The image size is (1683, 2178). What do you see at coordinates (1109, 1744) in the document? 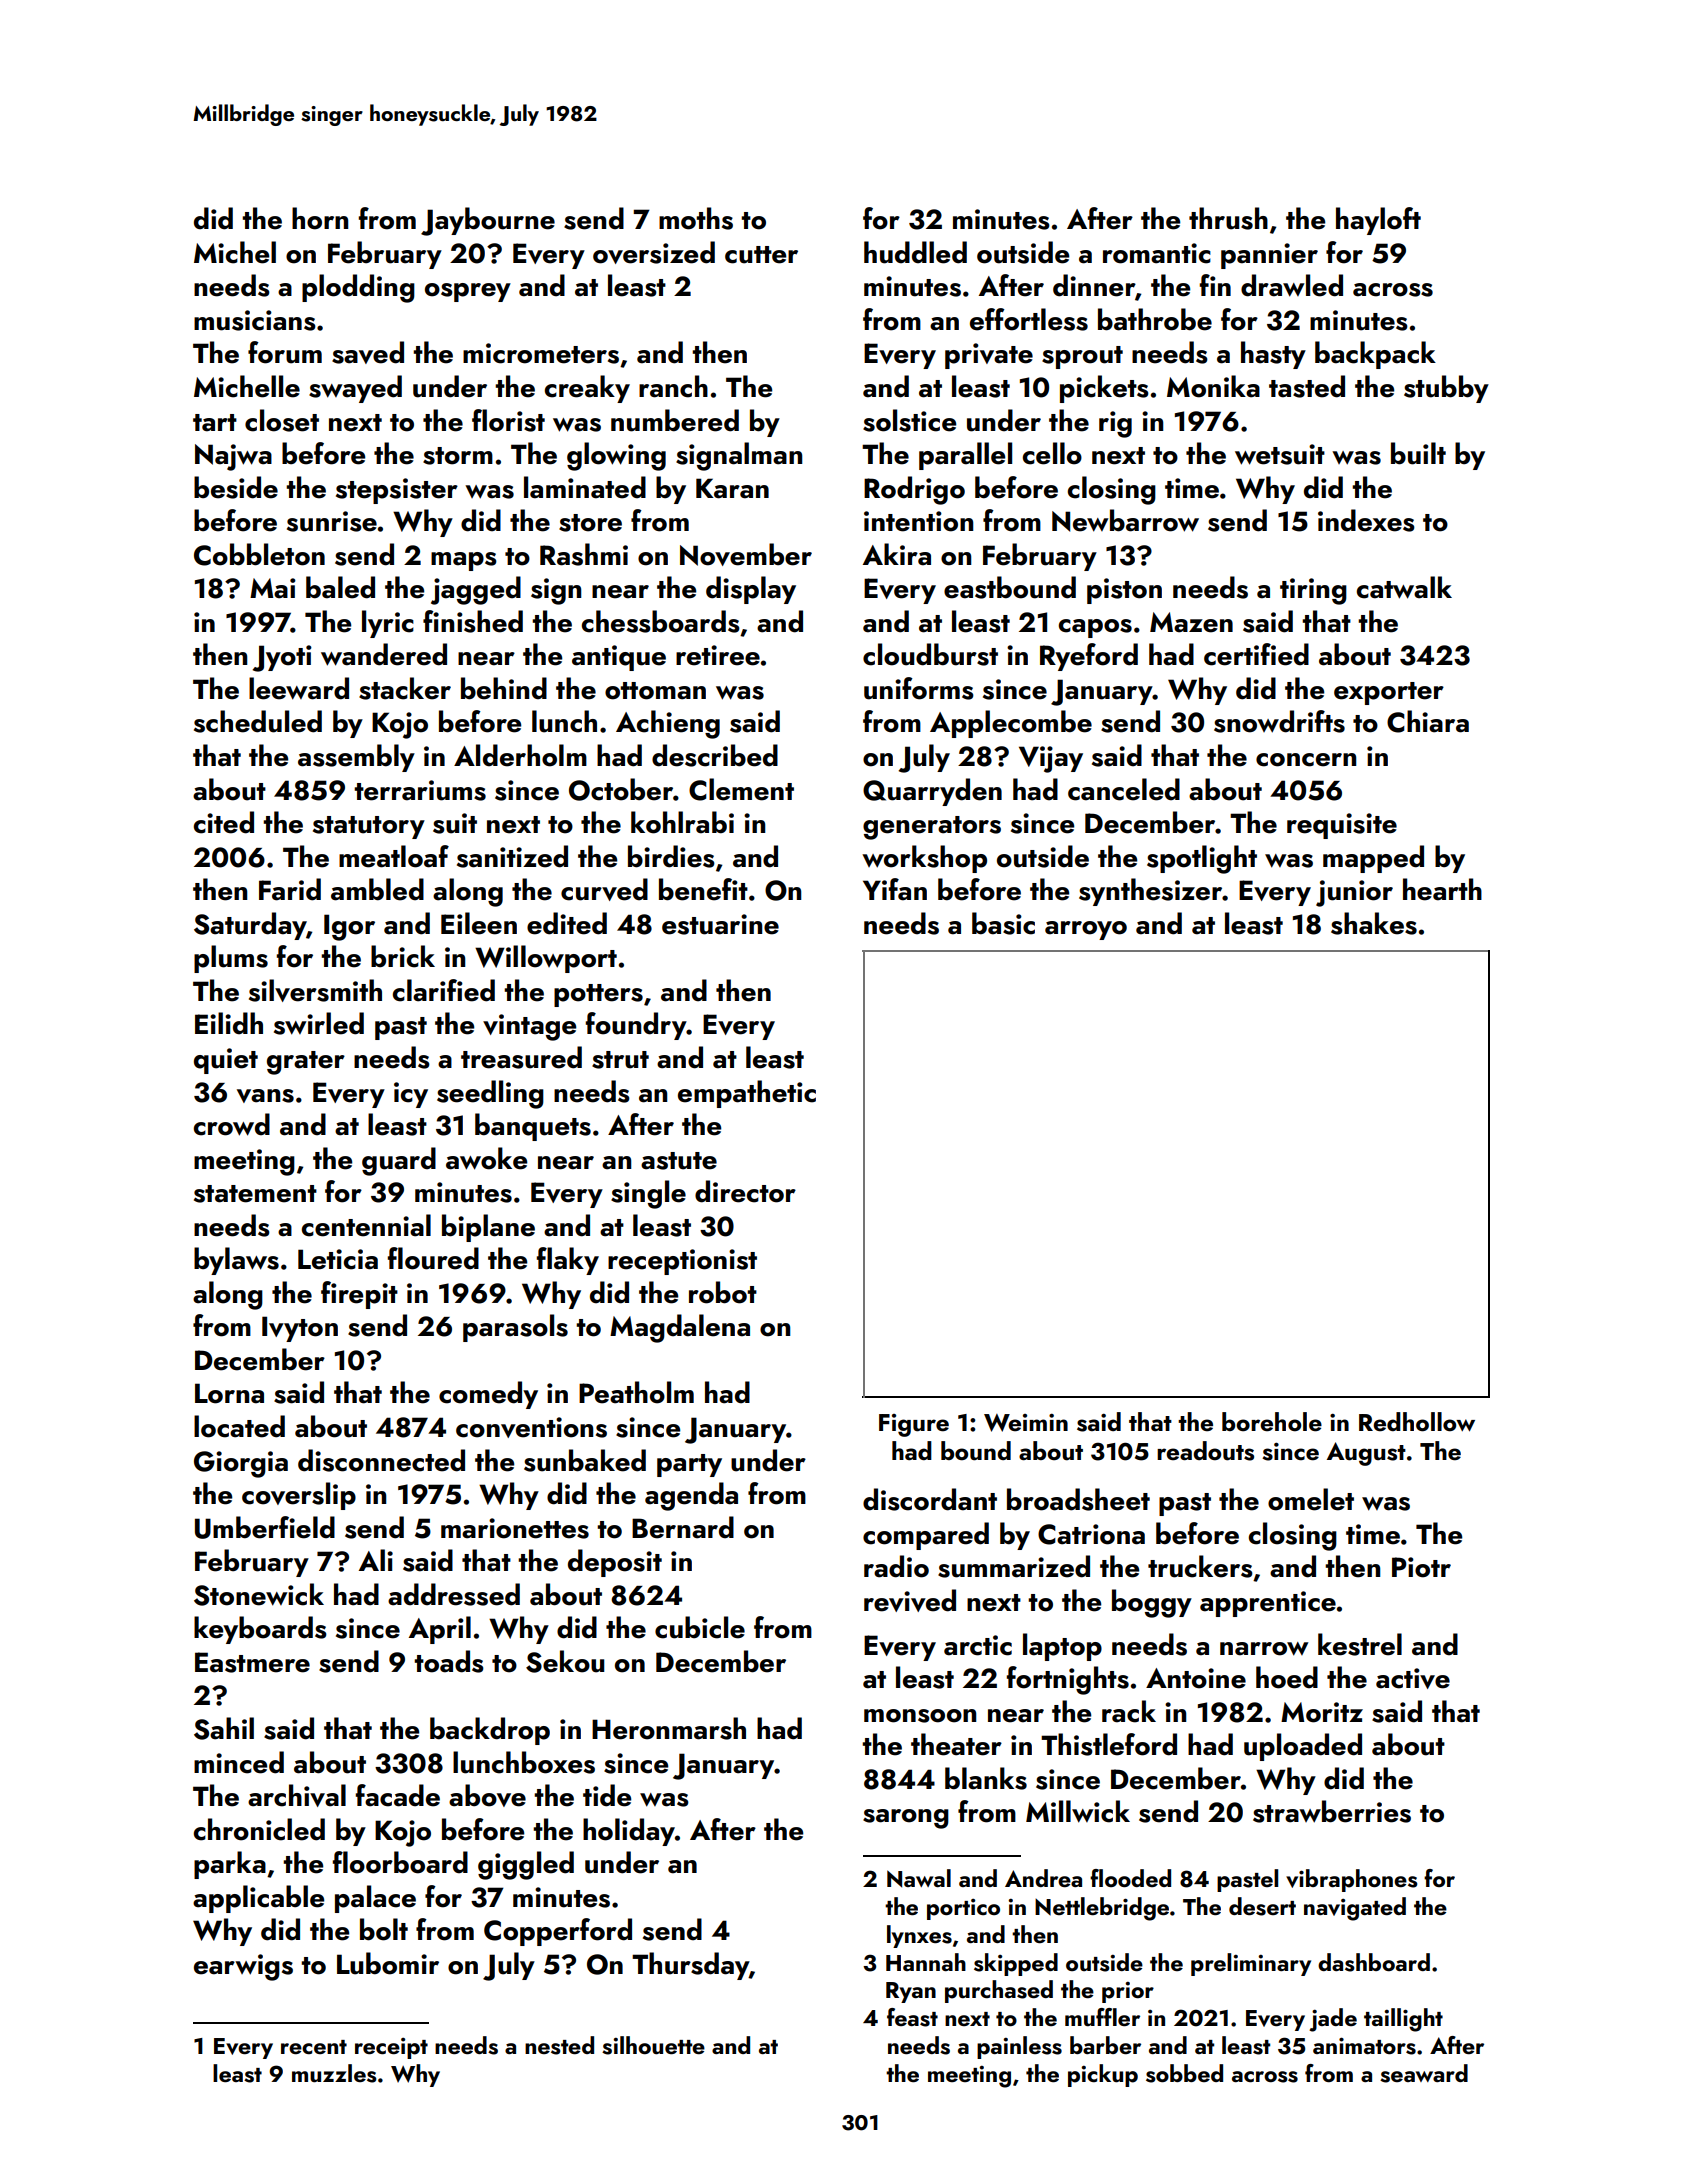
I see `Thistleford` at bounding box center [1109, 1744].
